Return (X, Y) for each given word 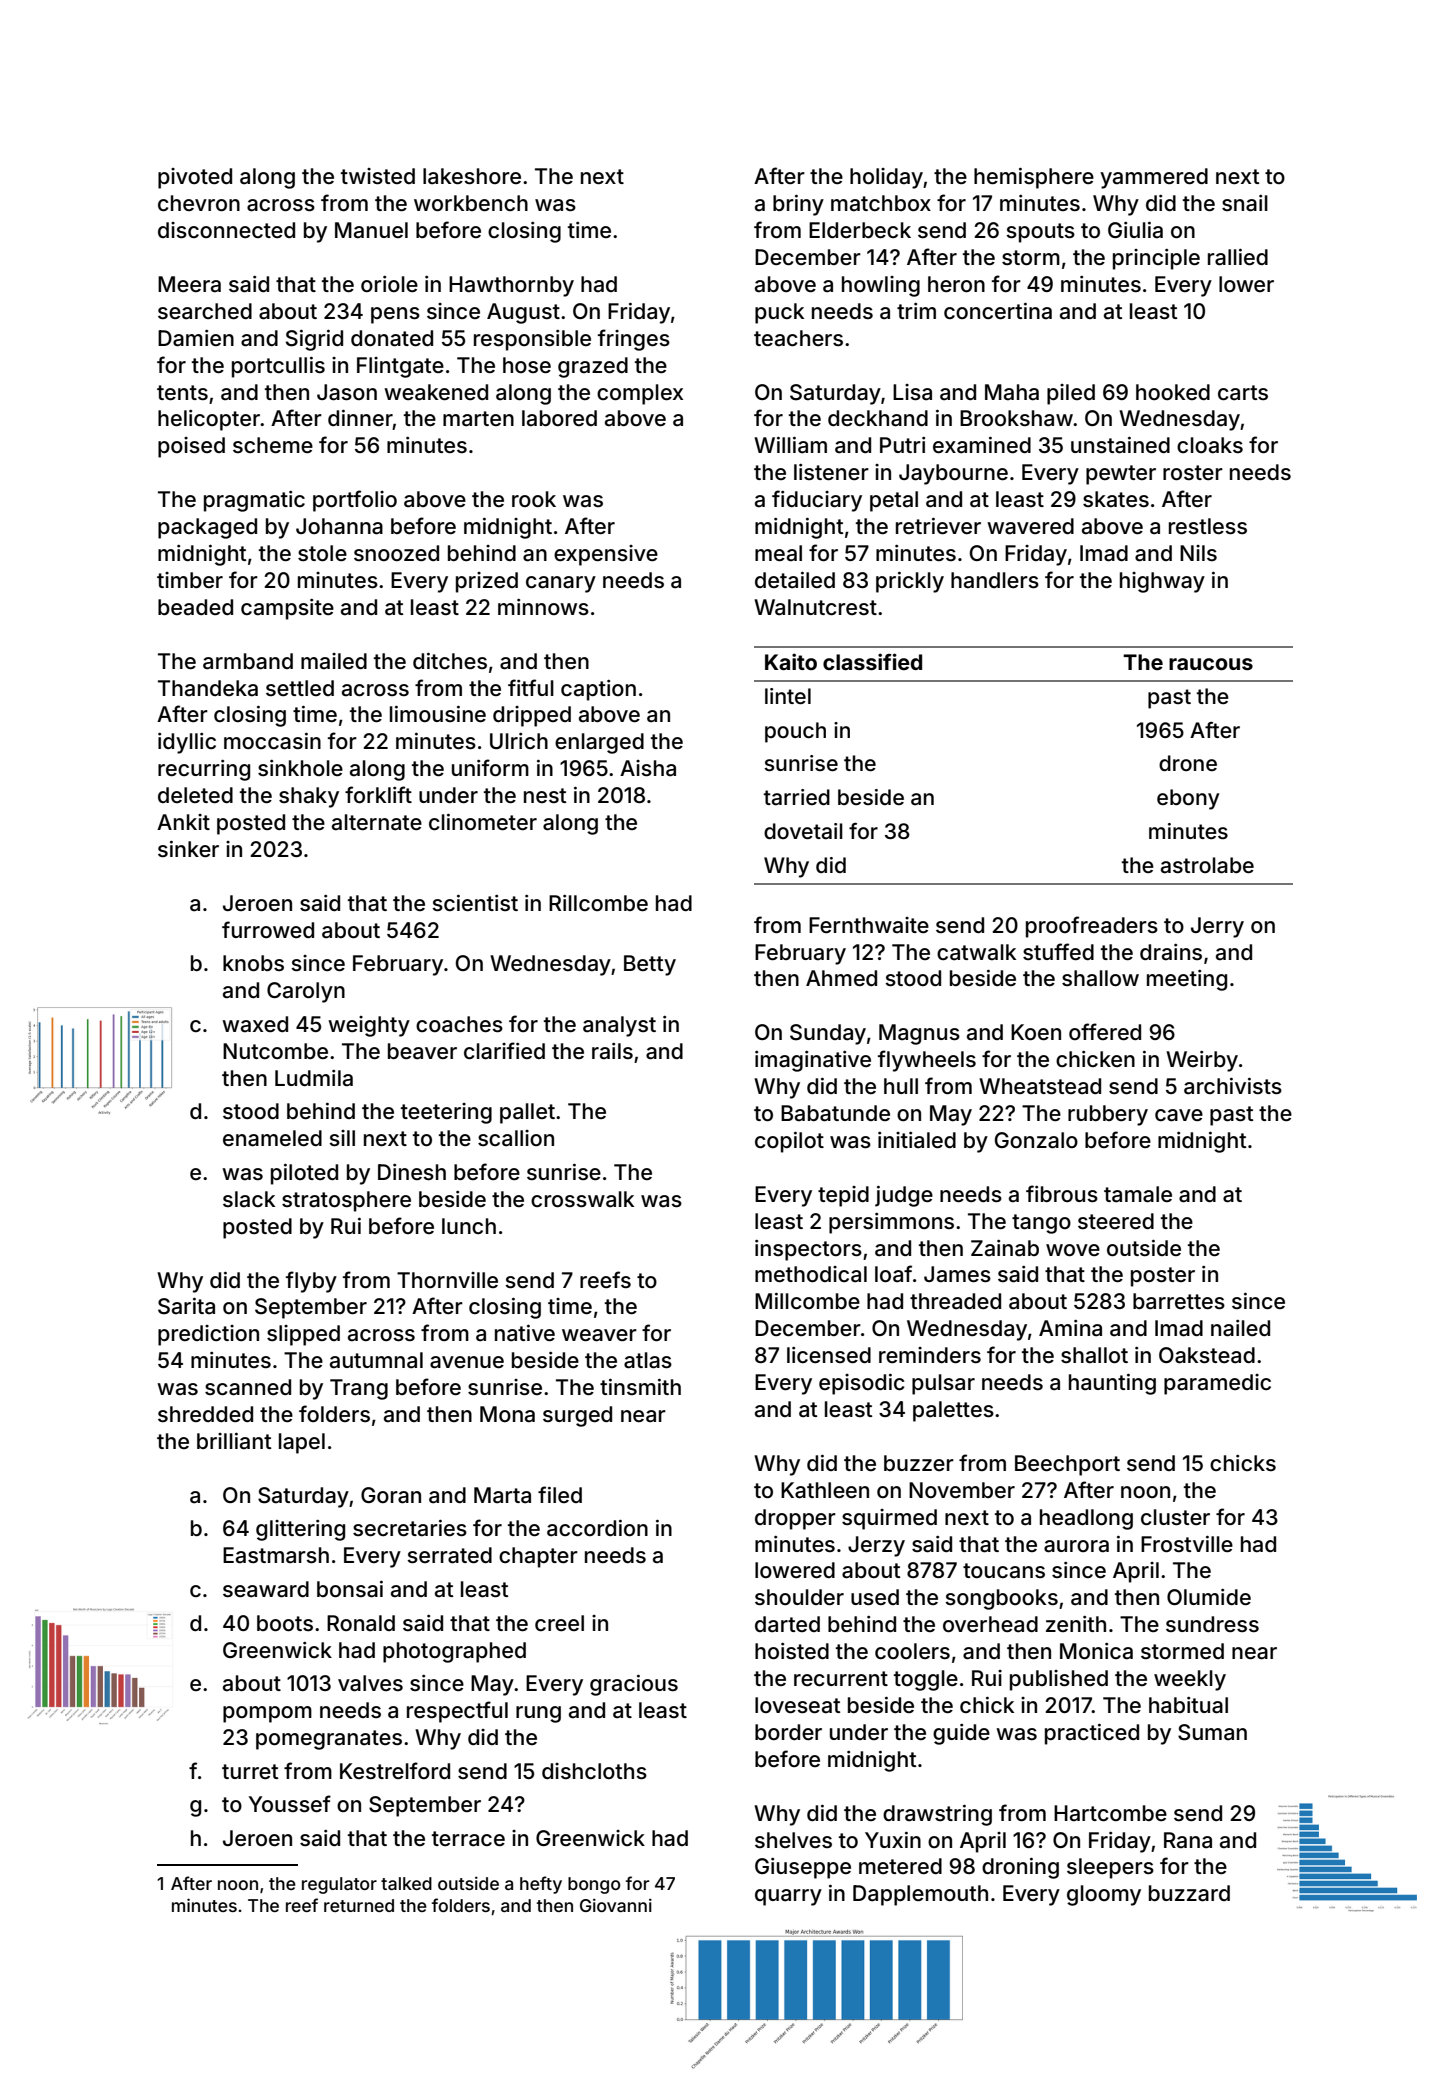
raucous (1211, 664)
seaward (266, 1589)
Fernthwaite (869, 925)
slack (249, 1199)
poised (191, 447)
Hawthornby (511, 286)
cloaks (1210, 445)
